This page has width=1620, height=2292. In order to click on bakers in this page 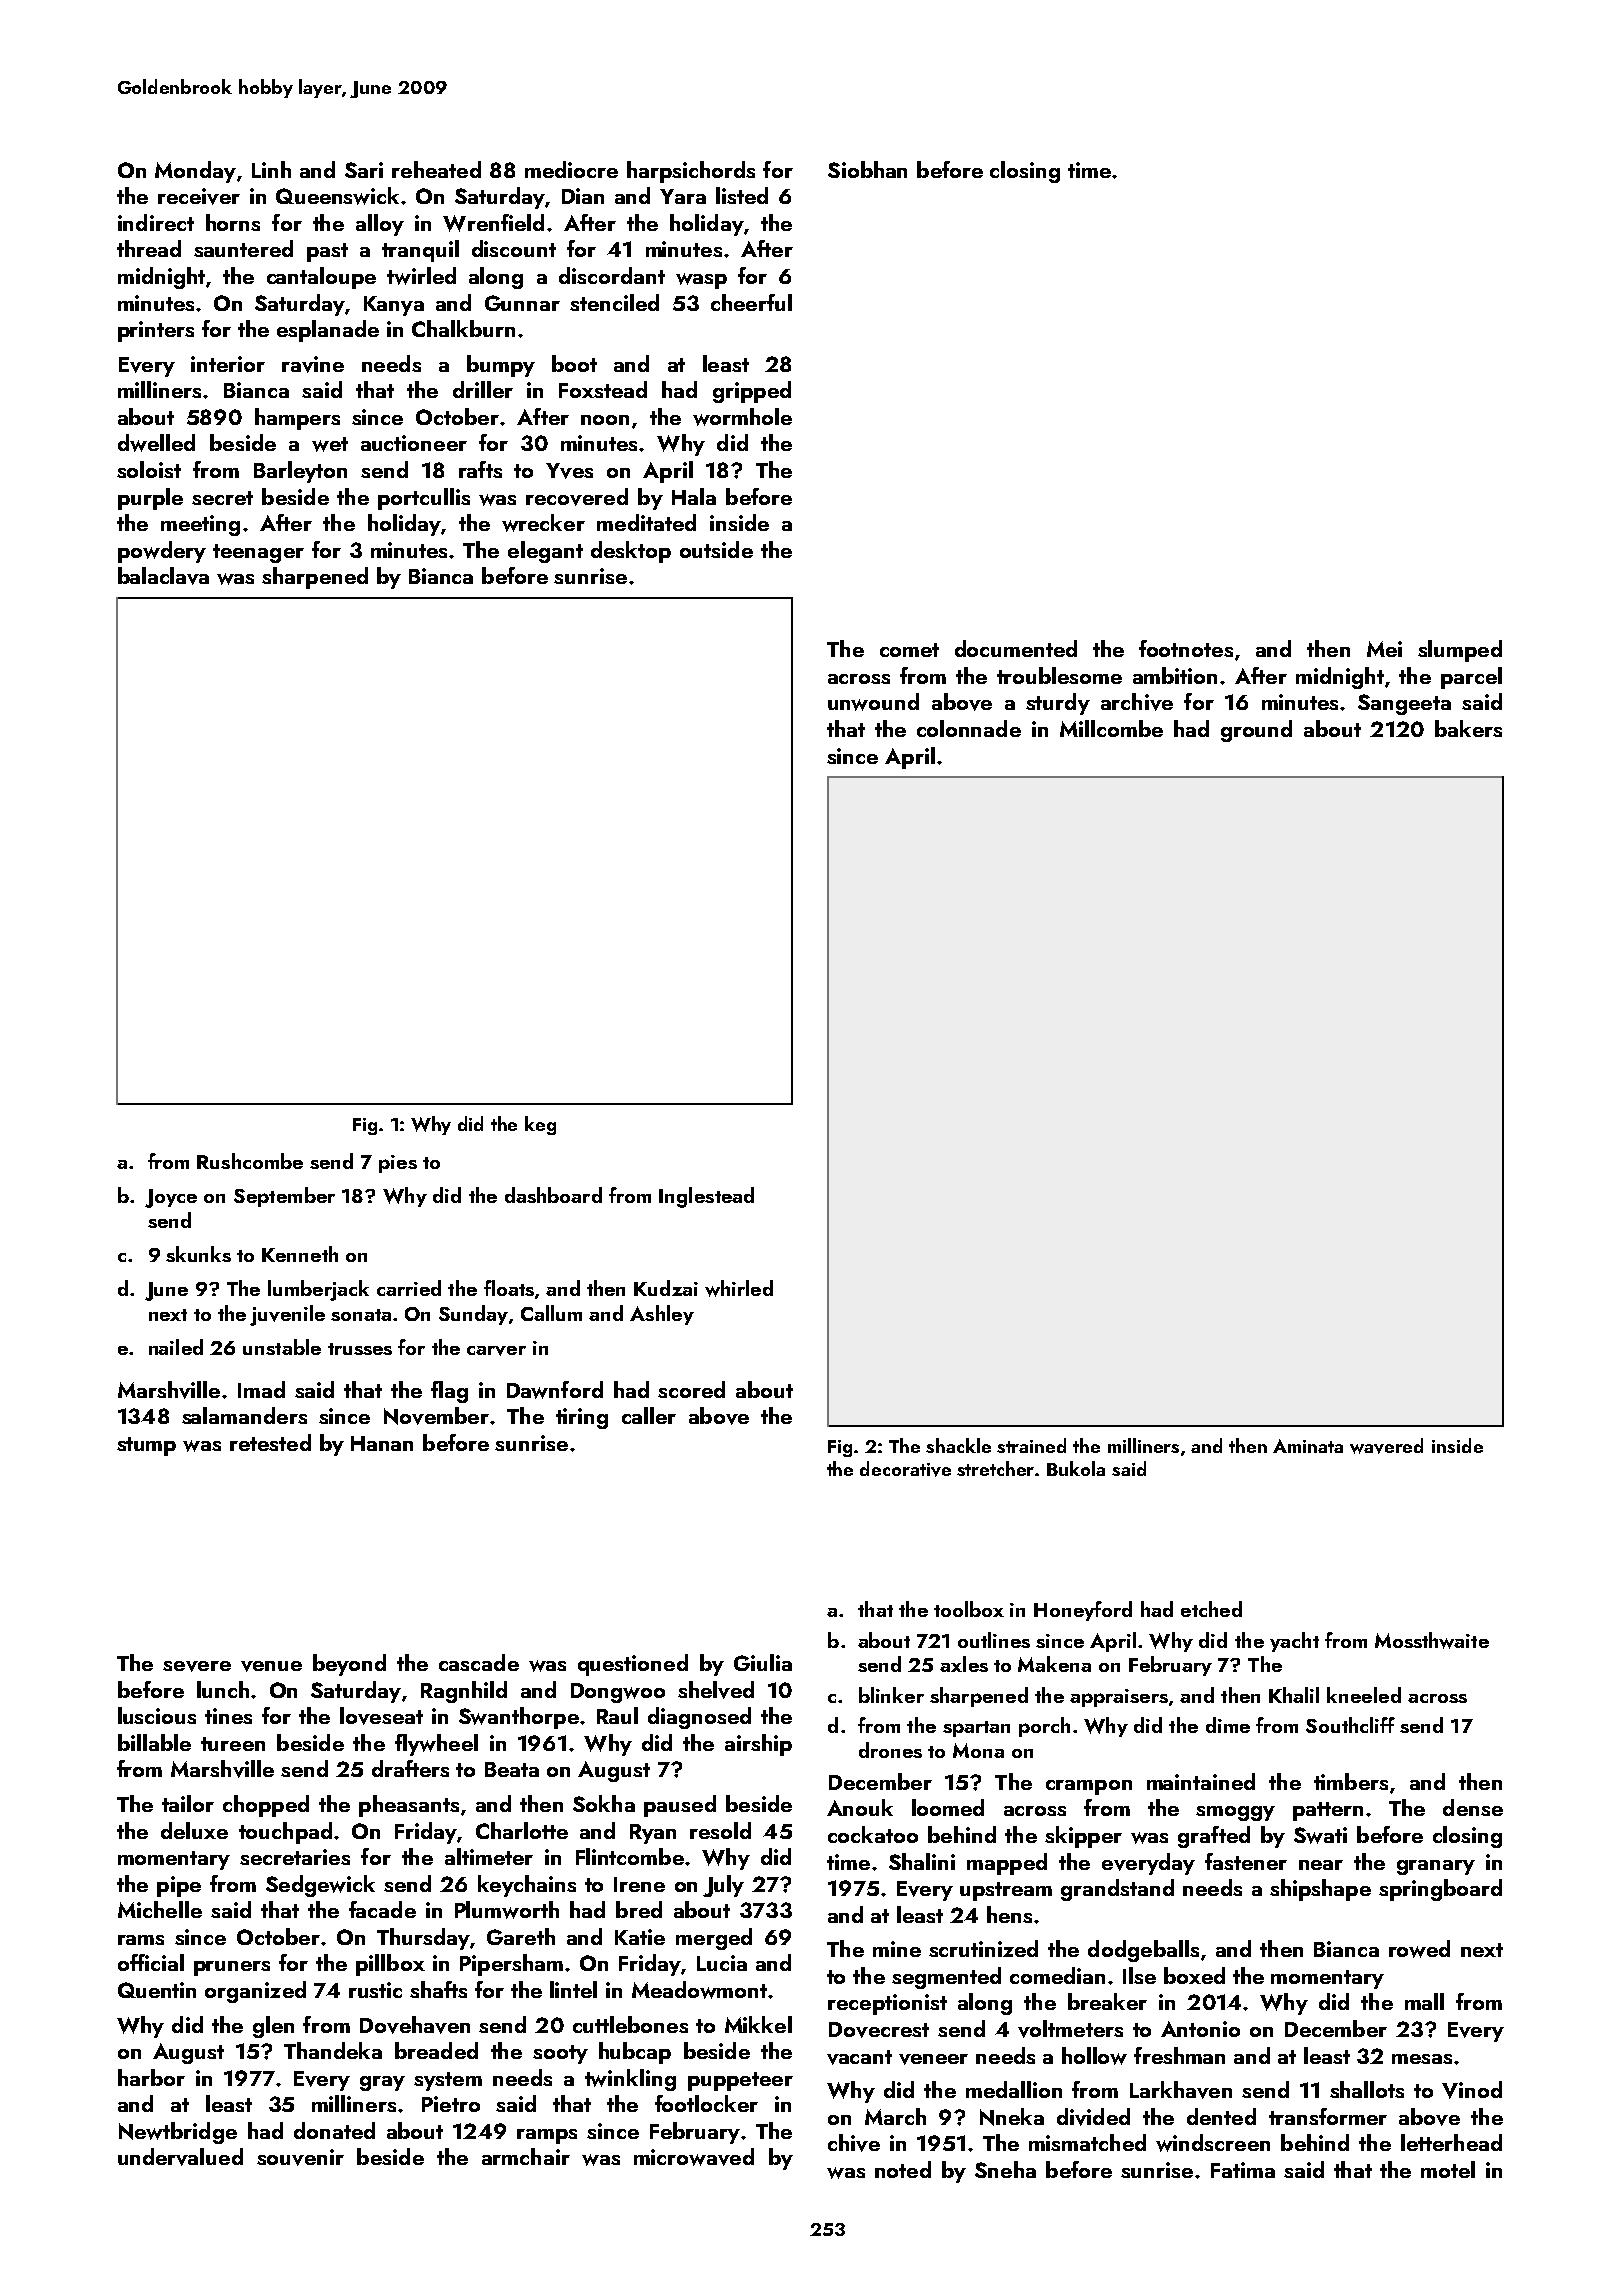, I will do `click(1468, 728)`.
